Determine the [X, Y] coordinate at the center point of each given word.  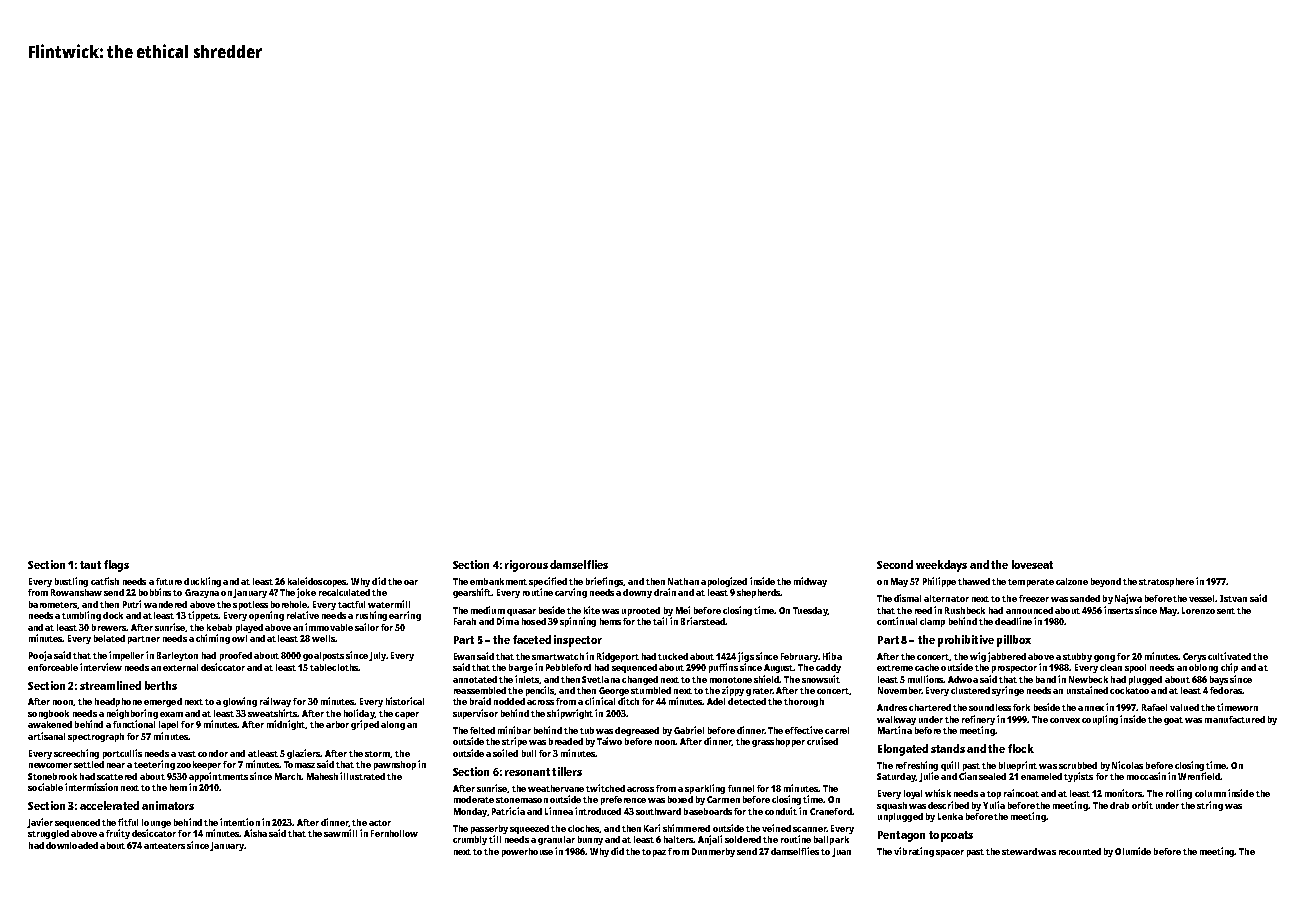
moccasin [1146, 776]
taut [90, 565]
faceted [532, 639]
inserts [1118, 610]
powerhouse [527, 852]
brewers [109, 627]
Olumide [1133, 851]
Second [895, 564]
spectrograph [96, 737]
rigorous [526, 566]
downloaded [72, 845]
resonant [527, 772]
